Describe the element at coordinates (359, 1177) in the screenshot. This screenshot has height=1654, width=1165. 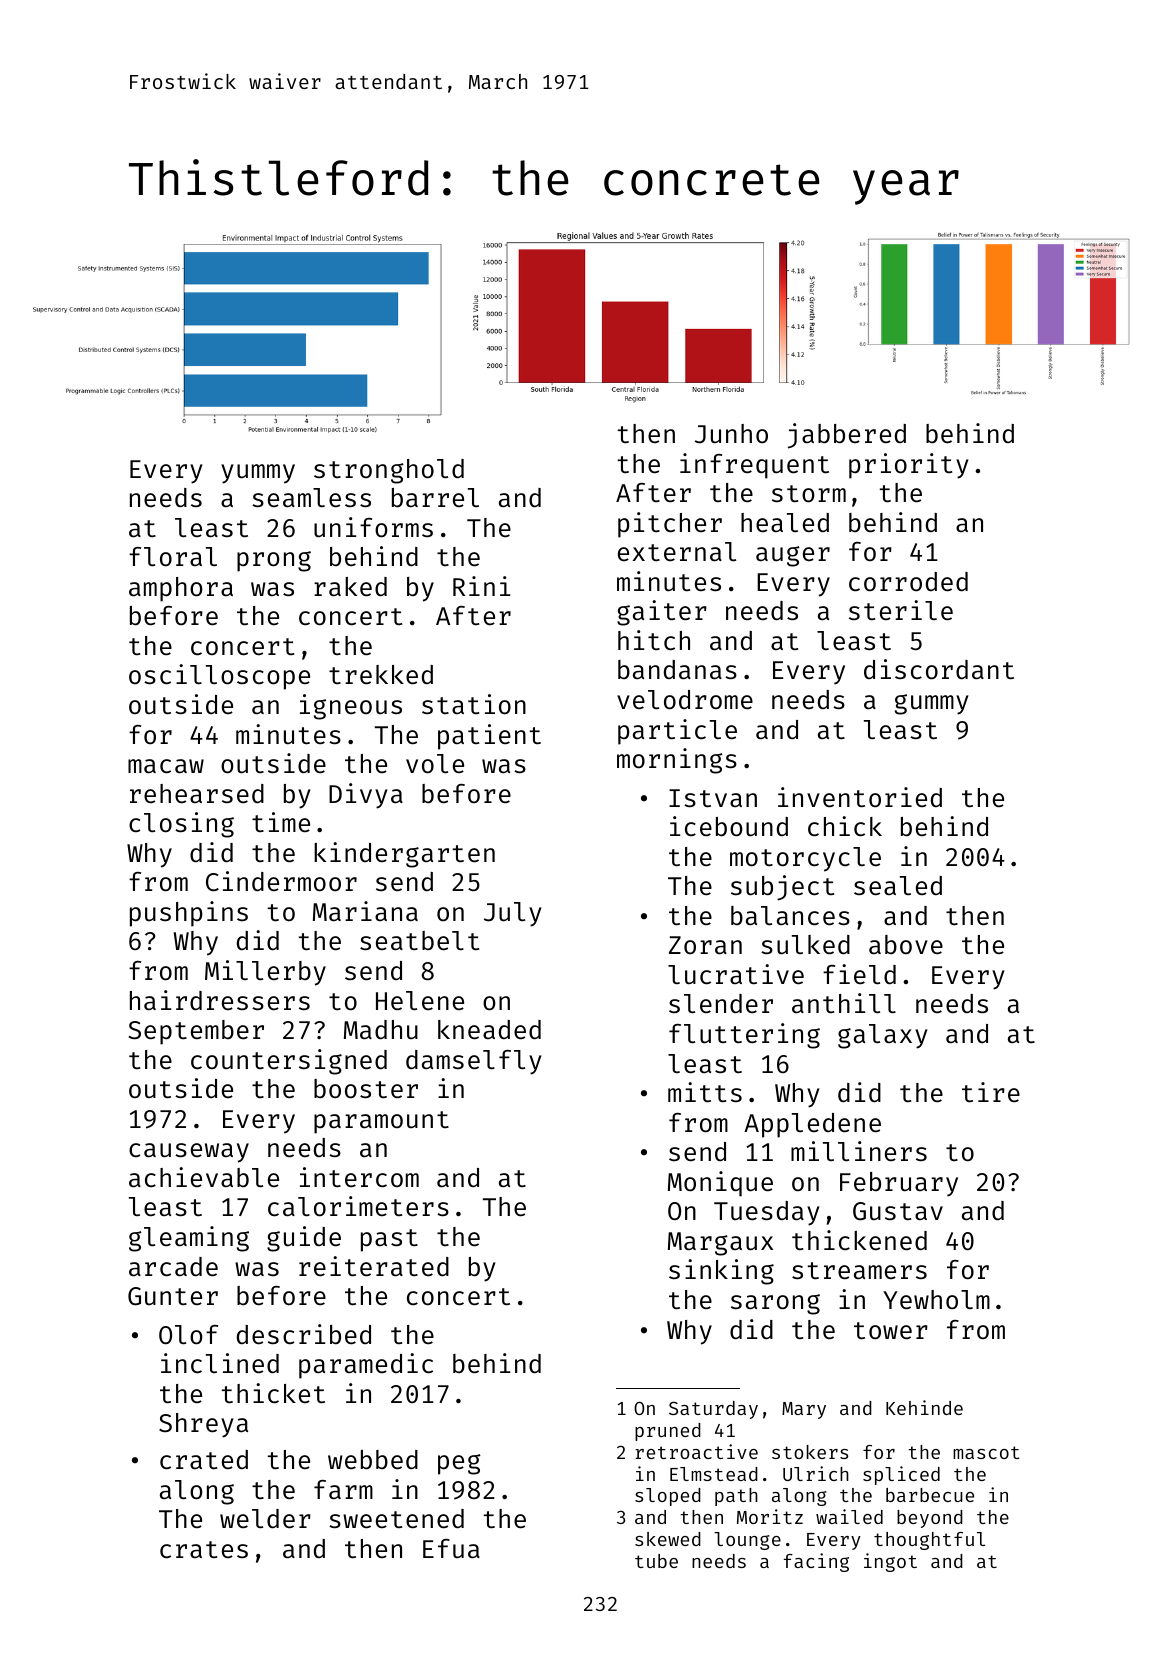
I see `intercom` at that location.
